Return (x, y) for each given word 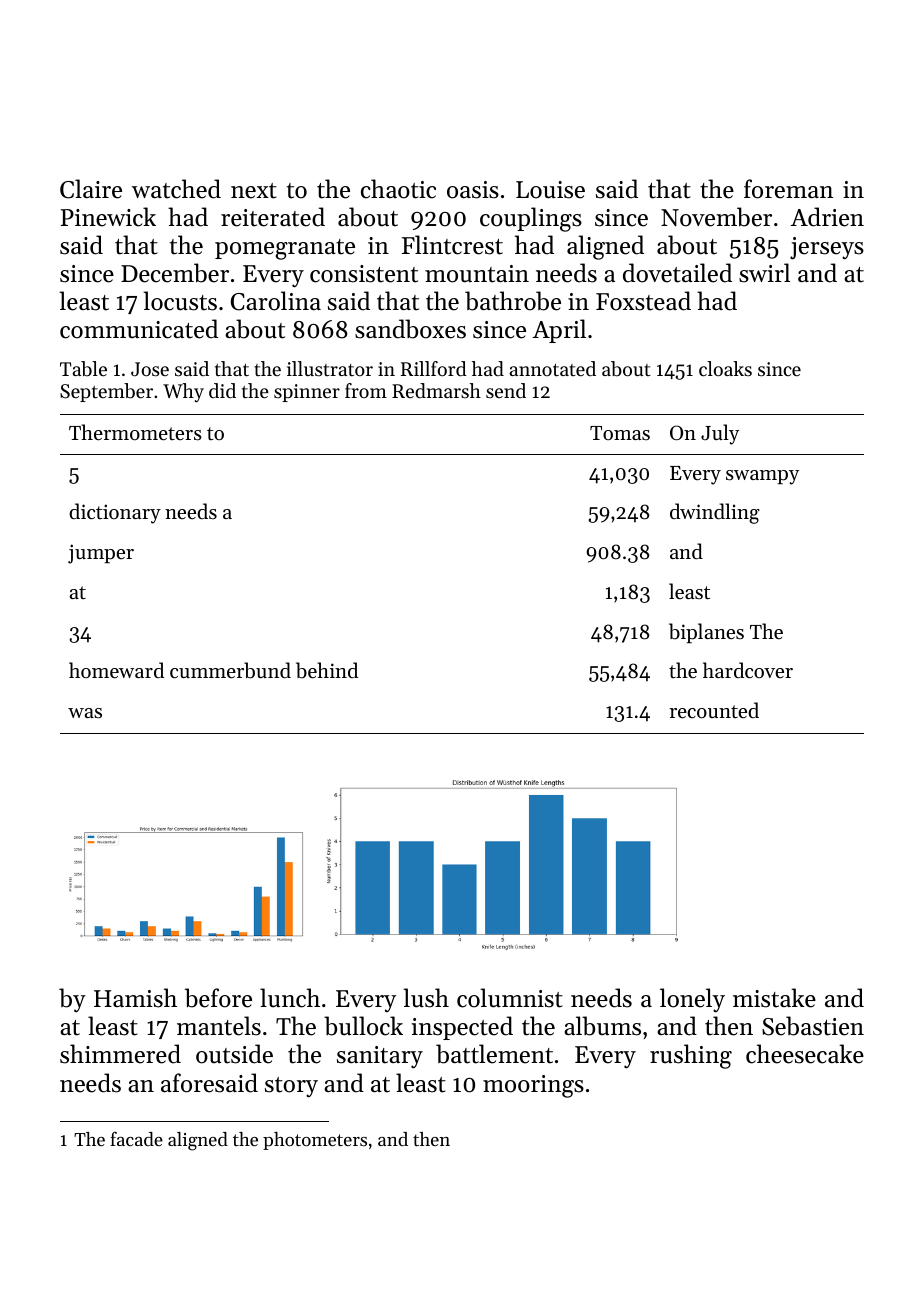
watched (176, 189)
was (85, 713)
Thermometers (135, 432)
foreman (788, 189)
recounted (714, 710)
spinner (307, 393)
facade (136, 1138)
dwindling (715, 513)
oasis (473, 190)
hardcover (748, 670)
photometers (315, 1141)
